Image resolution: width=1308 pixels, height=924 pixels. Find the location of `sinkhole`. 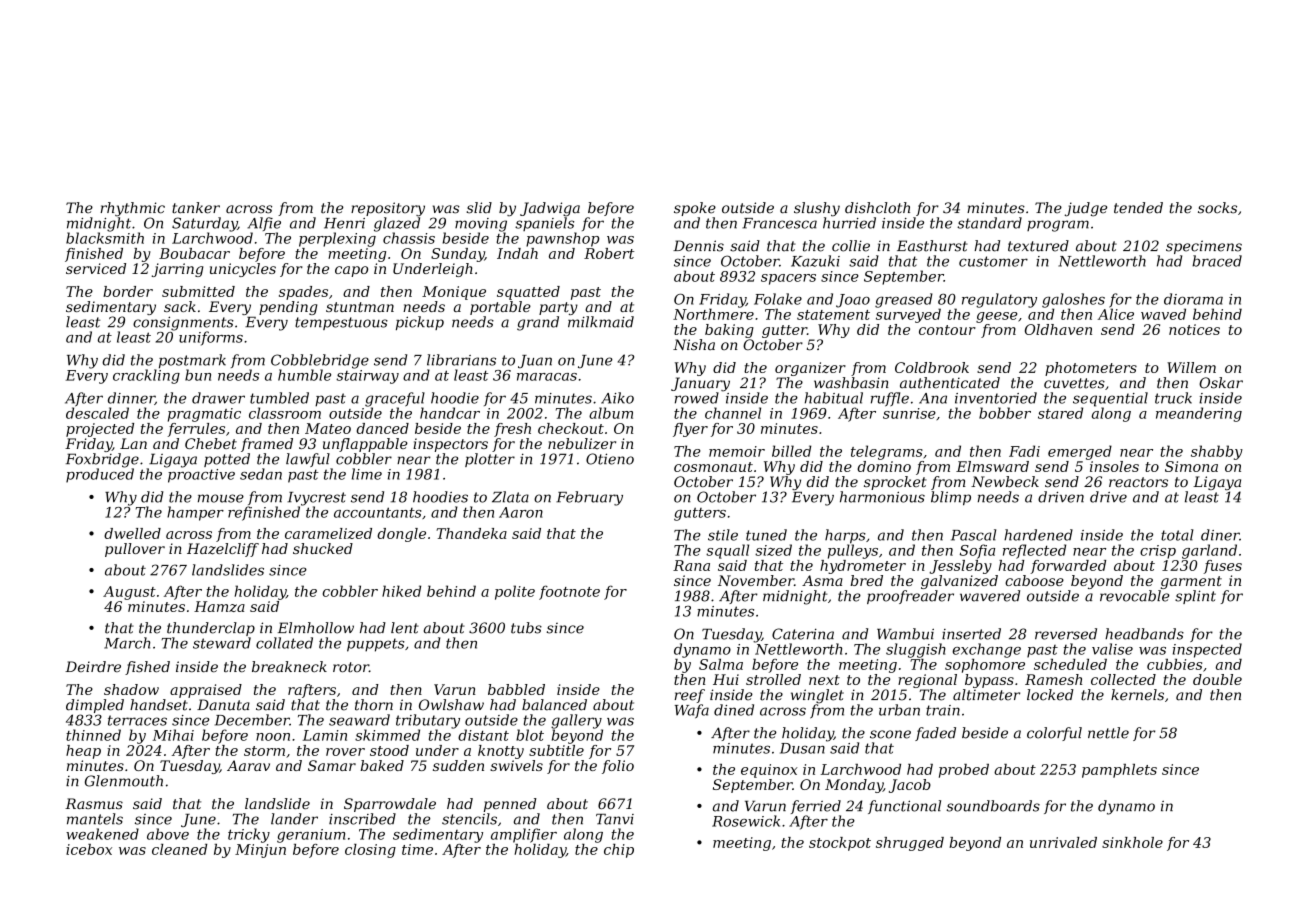

sinkhole is located at coordinates (1132, 842).
